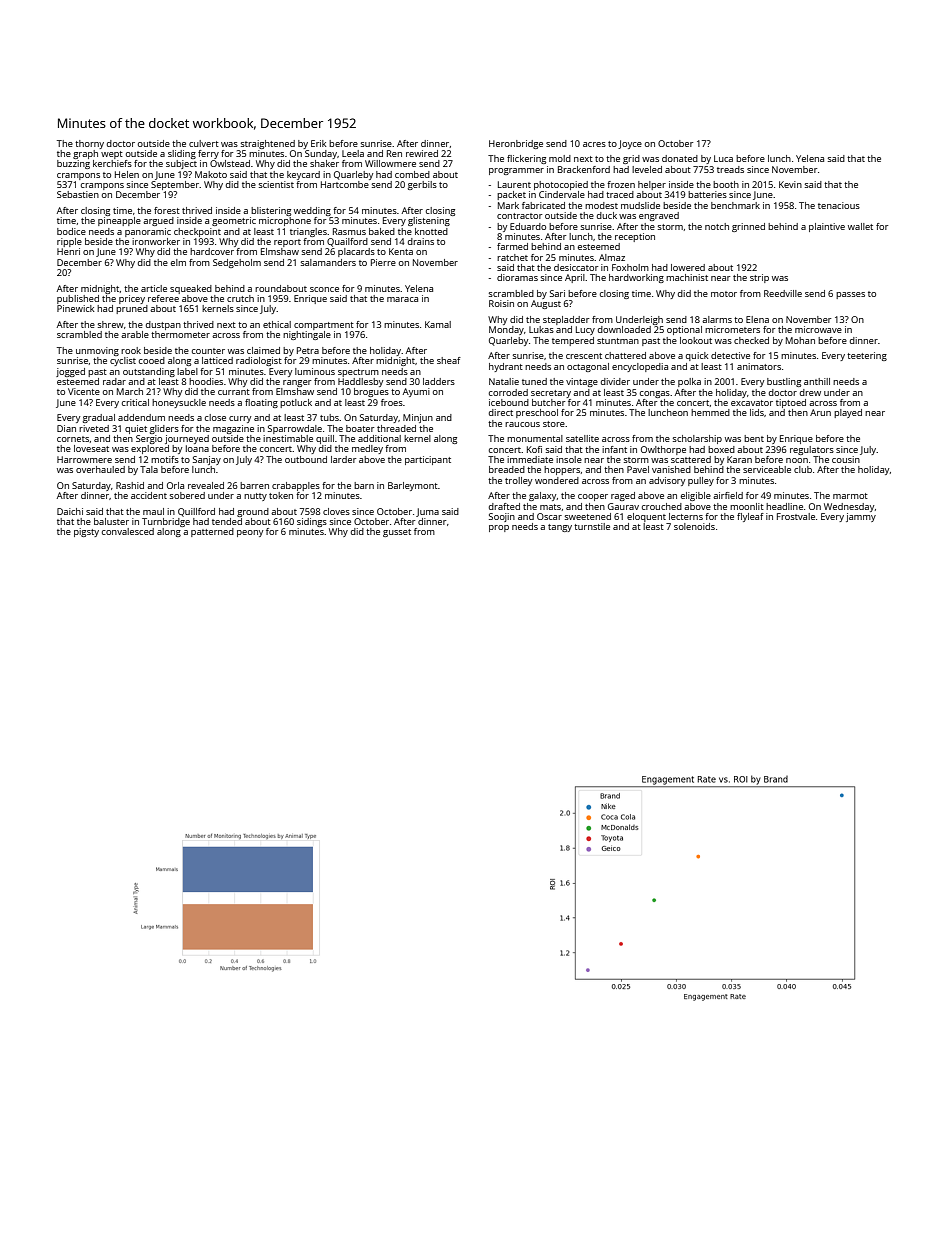 The width and height of the screenshot is (952, 1233). What do you see at coordinates (132, 299) in the screenshot?
I see `pricey` at bounding box center [132, 299].
